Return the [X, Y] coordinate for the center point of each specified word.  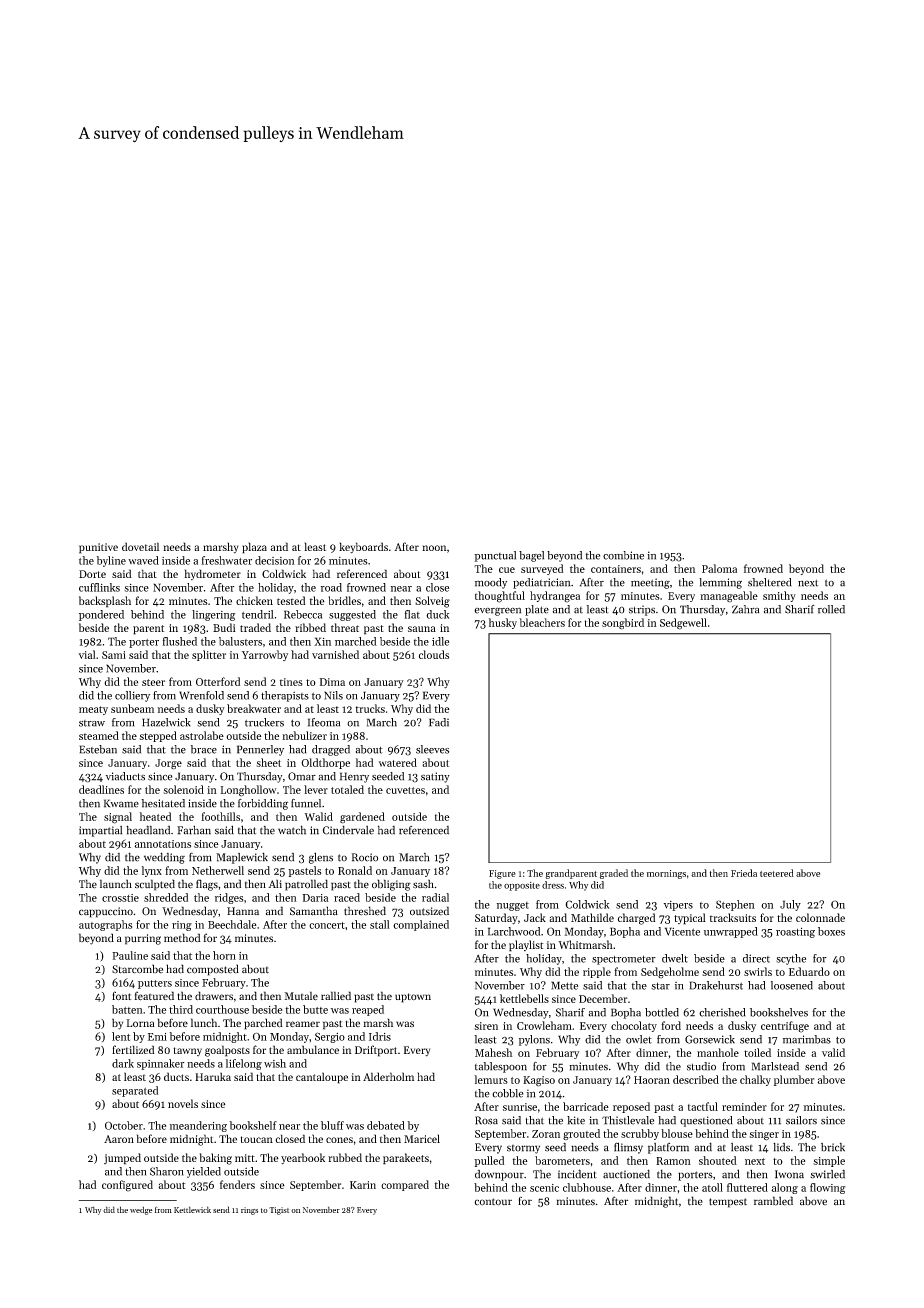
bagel [531, 556]
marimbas [807, 1039]
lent [121, 1036]
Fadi [439, 722]
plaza [254, 548]
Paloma [719, 568]
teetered [777, 873]
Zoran [546, 1134]
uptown [413, 998]
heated [155, 816]
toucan [256, 1139]
